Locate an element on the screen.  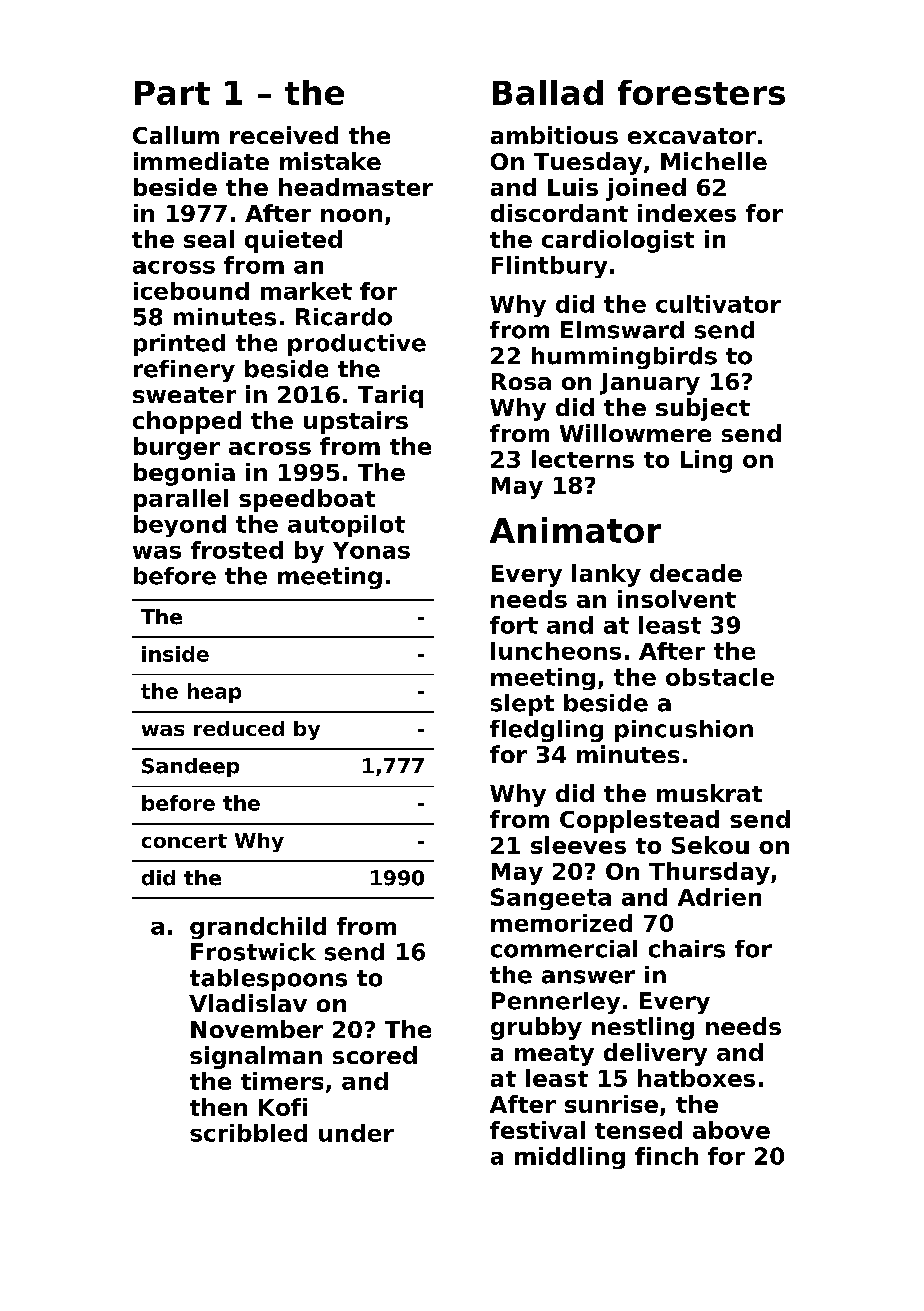
Rosa is located at coordinates (521, 381).
